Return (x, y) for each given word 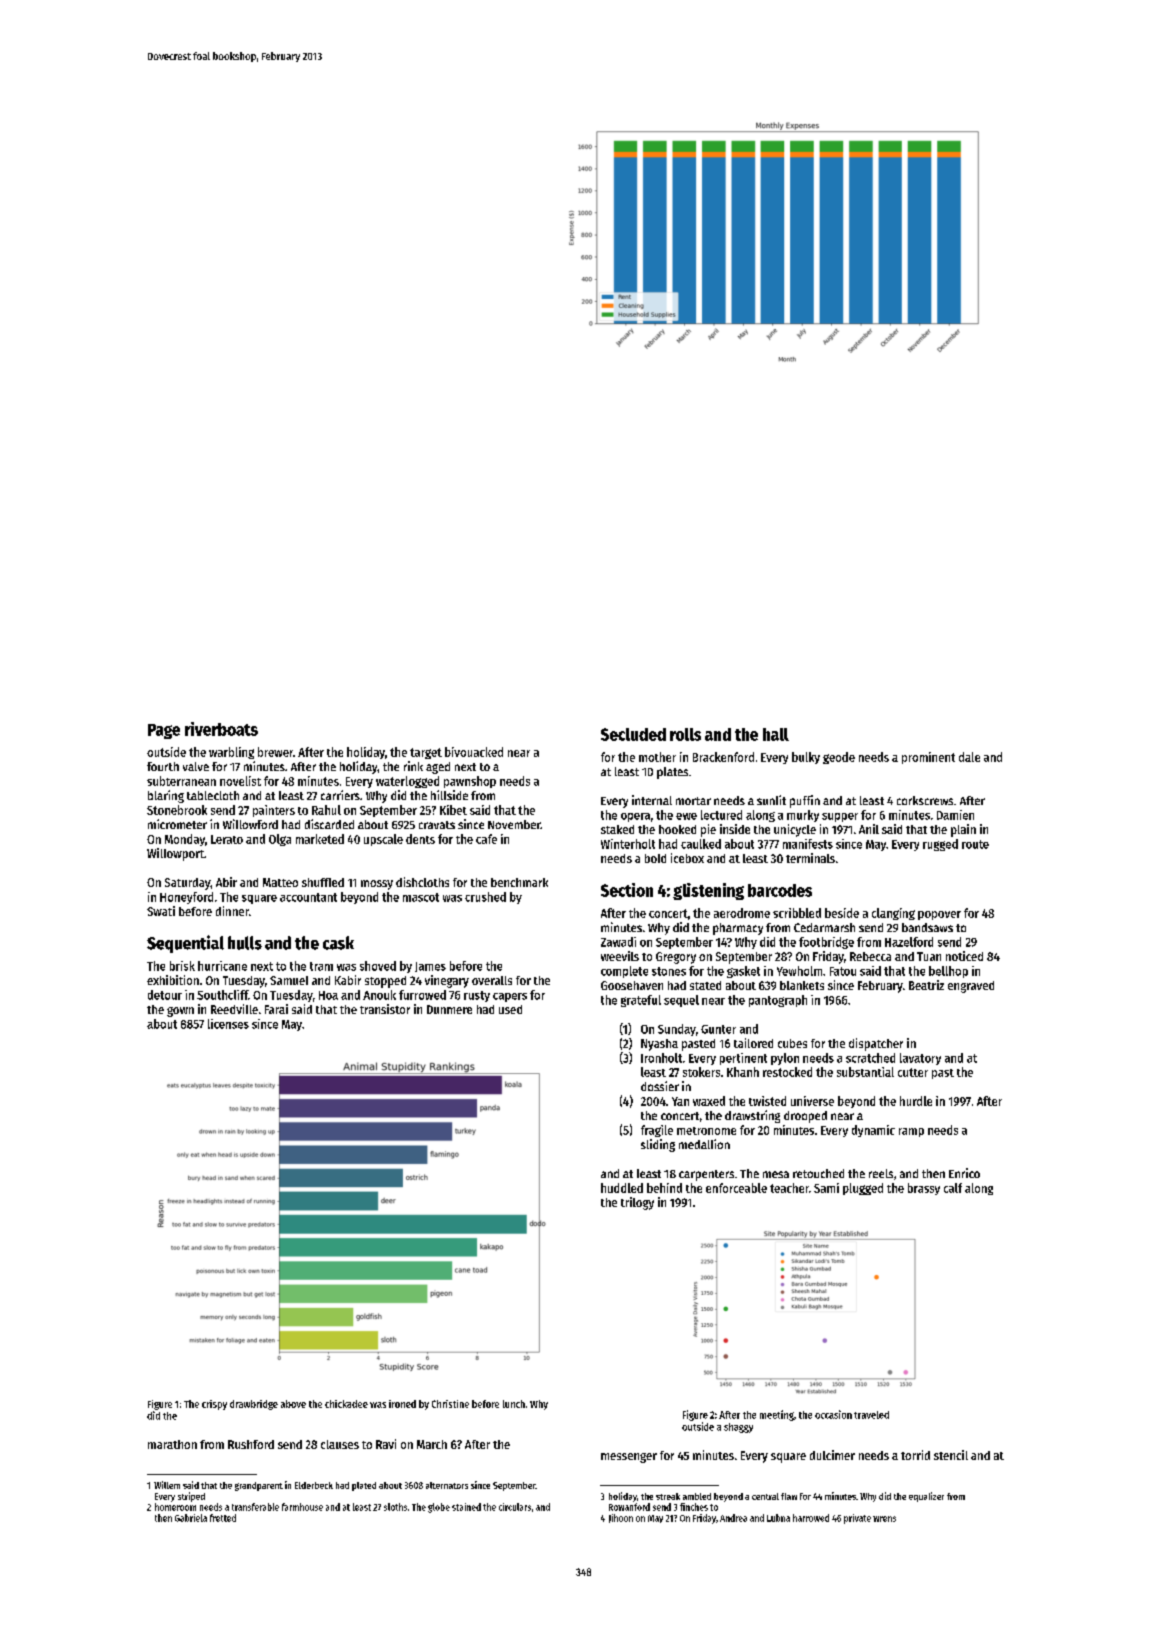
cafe (486, 839)
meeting (777, 1415)
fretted (223, 1518)
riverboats (221, 729)
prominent (928, 758)
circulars (515, 1507)
